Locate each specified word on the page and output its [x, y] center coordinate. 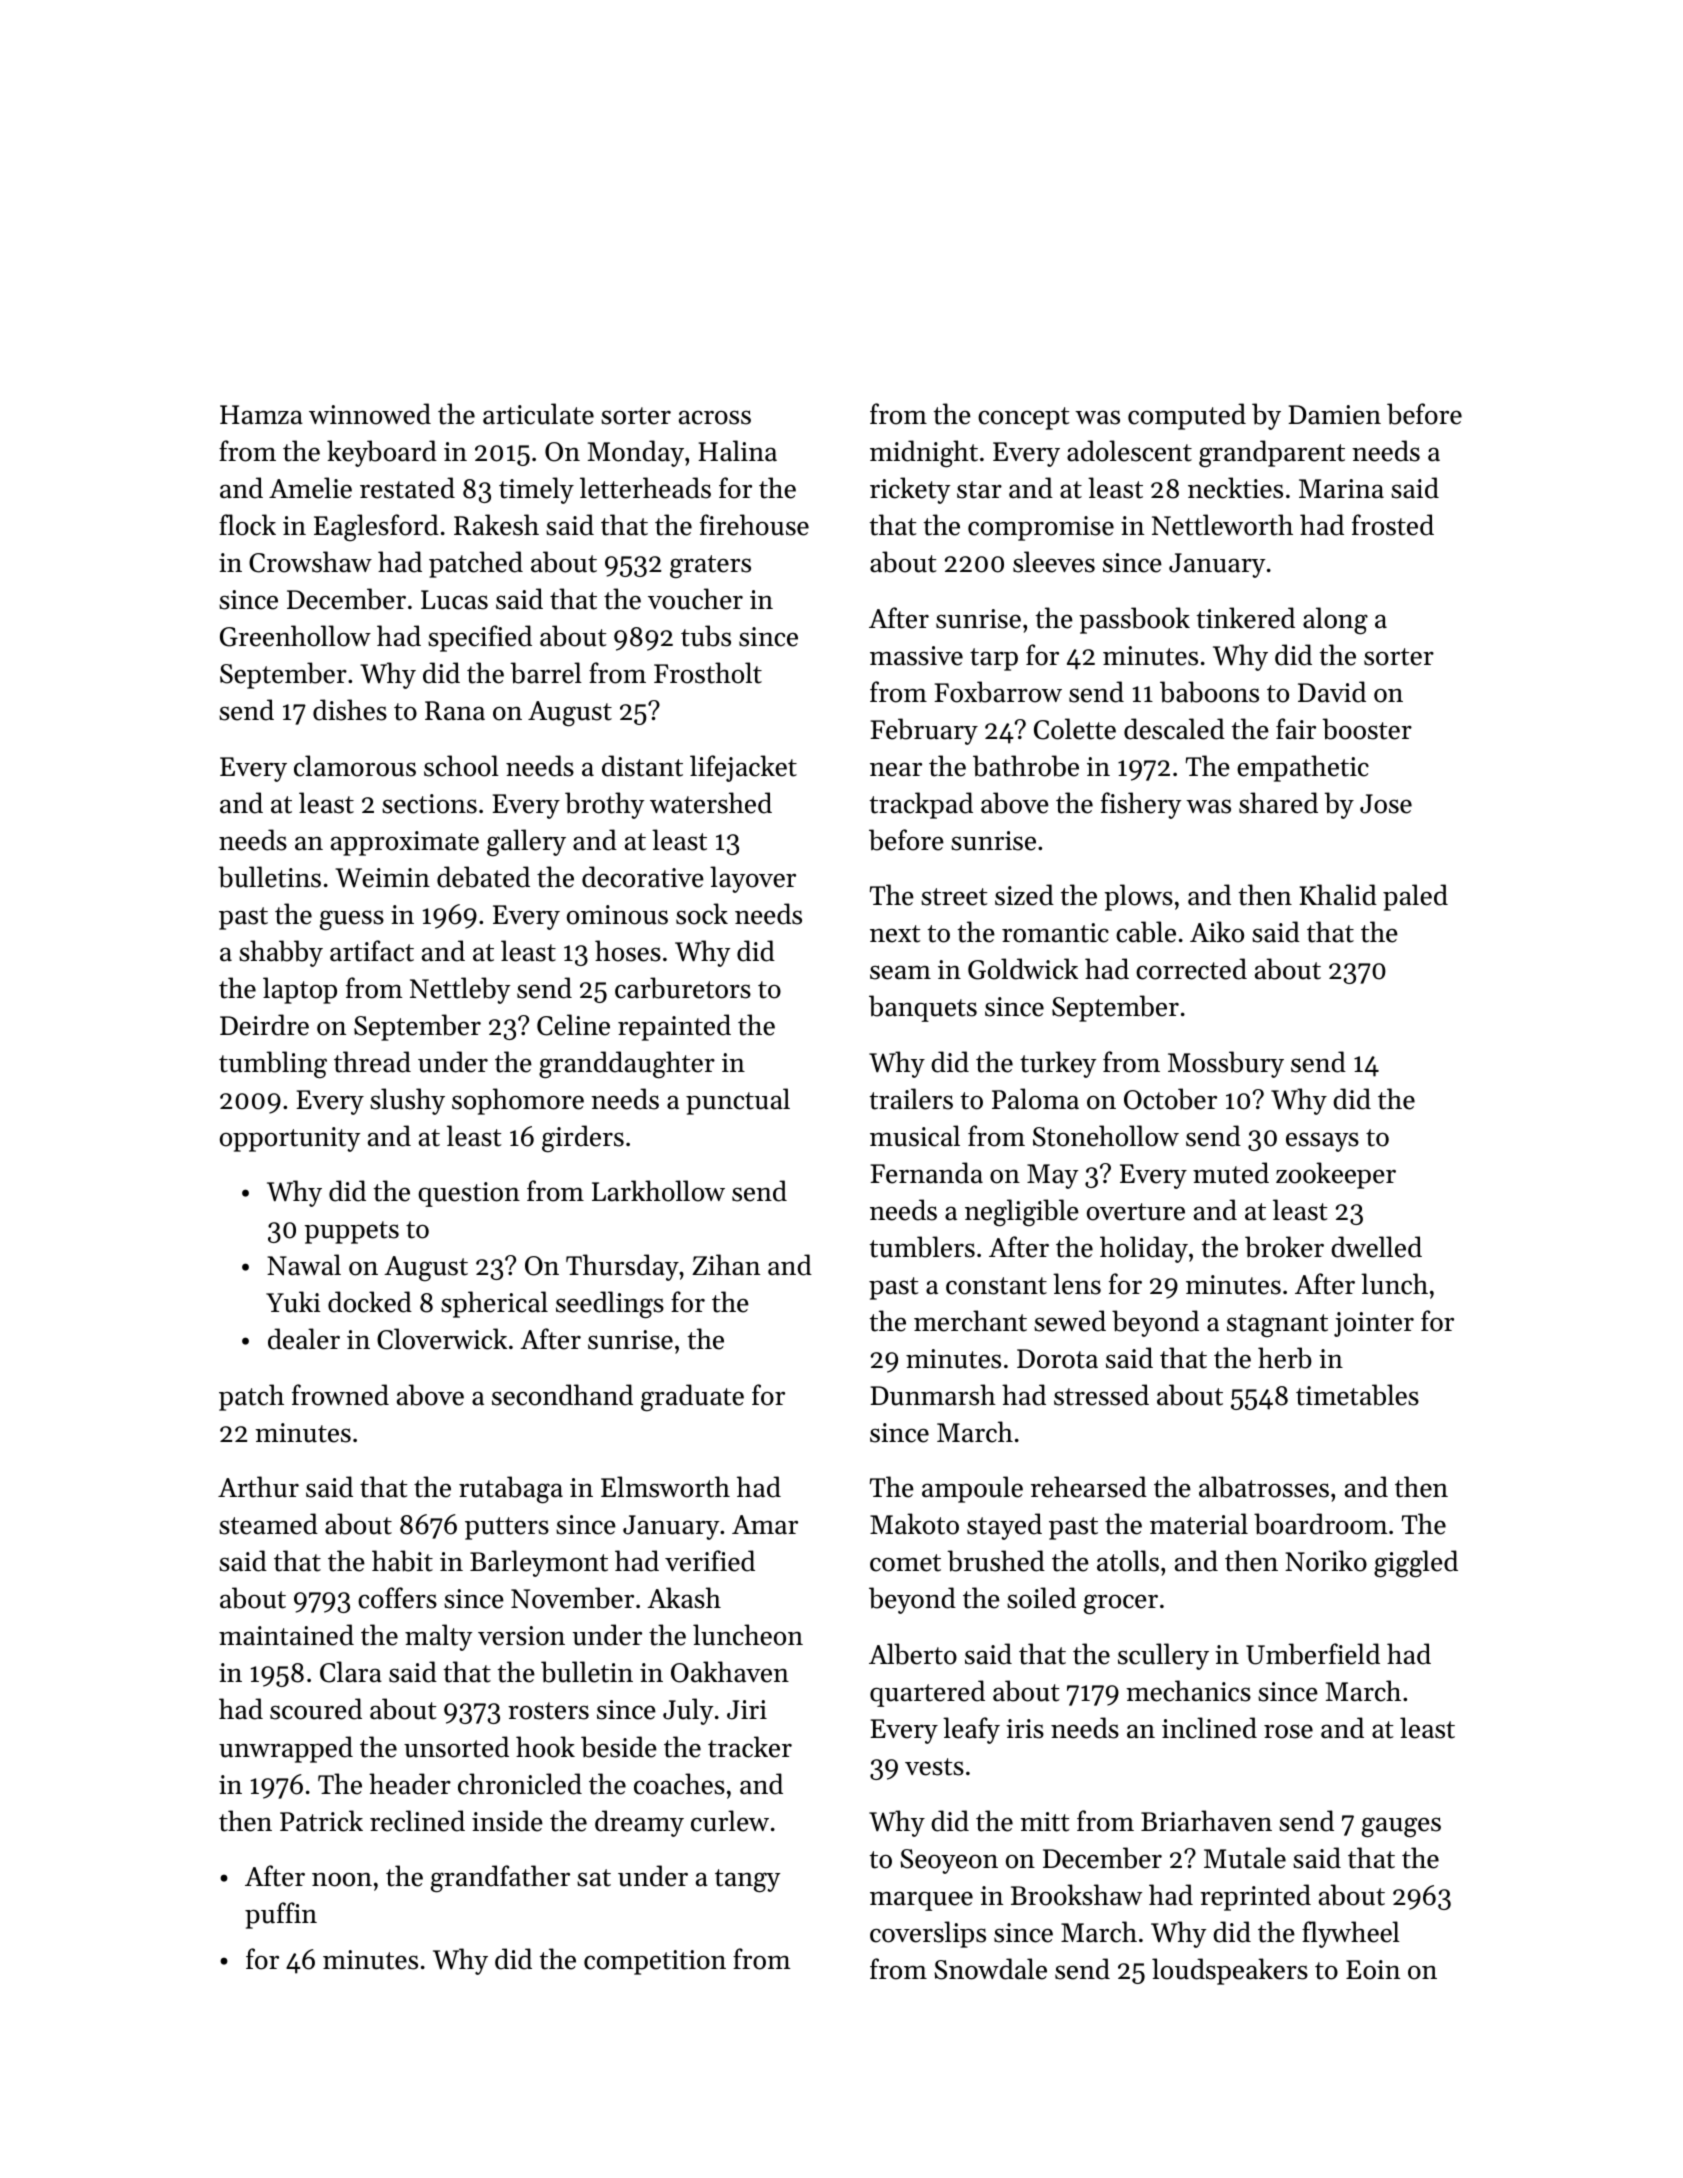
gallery [526, 843]
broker [1284, 1247]
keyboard [382, 453]
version [521, 1636]
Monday [636, 453]
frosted [1393, 525]
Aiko [1217, 932]
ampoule [972, 1489]
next [895, 934]
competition [655, 1962]
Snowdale [990, 1969]
